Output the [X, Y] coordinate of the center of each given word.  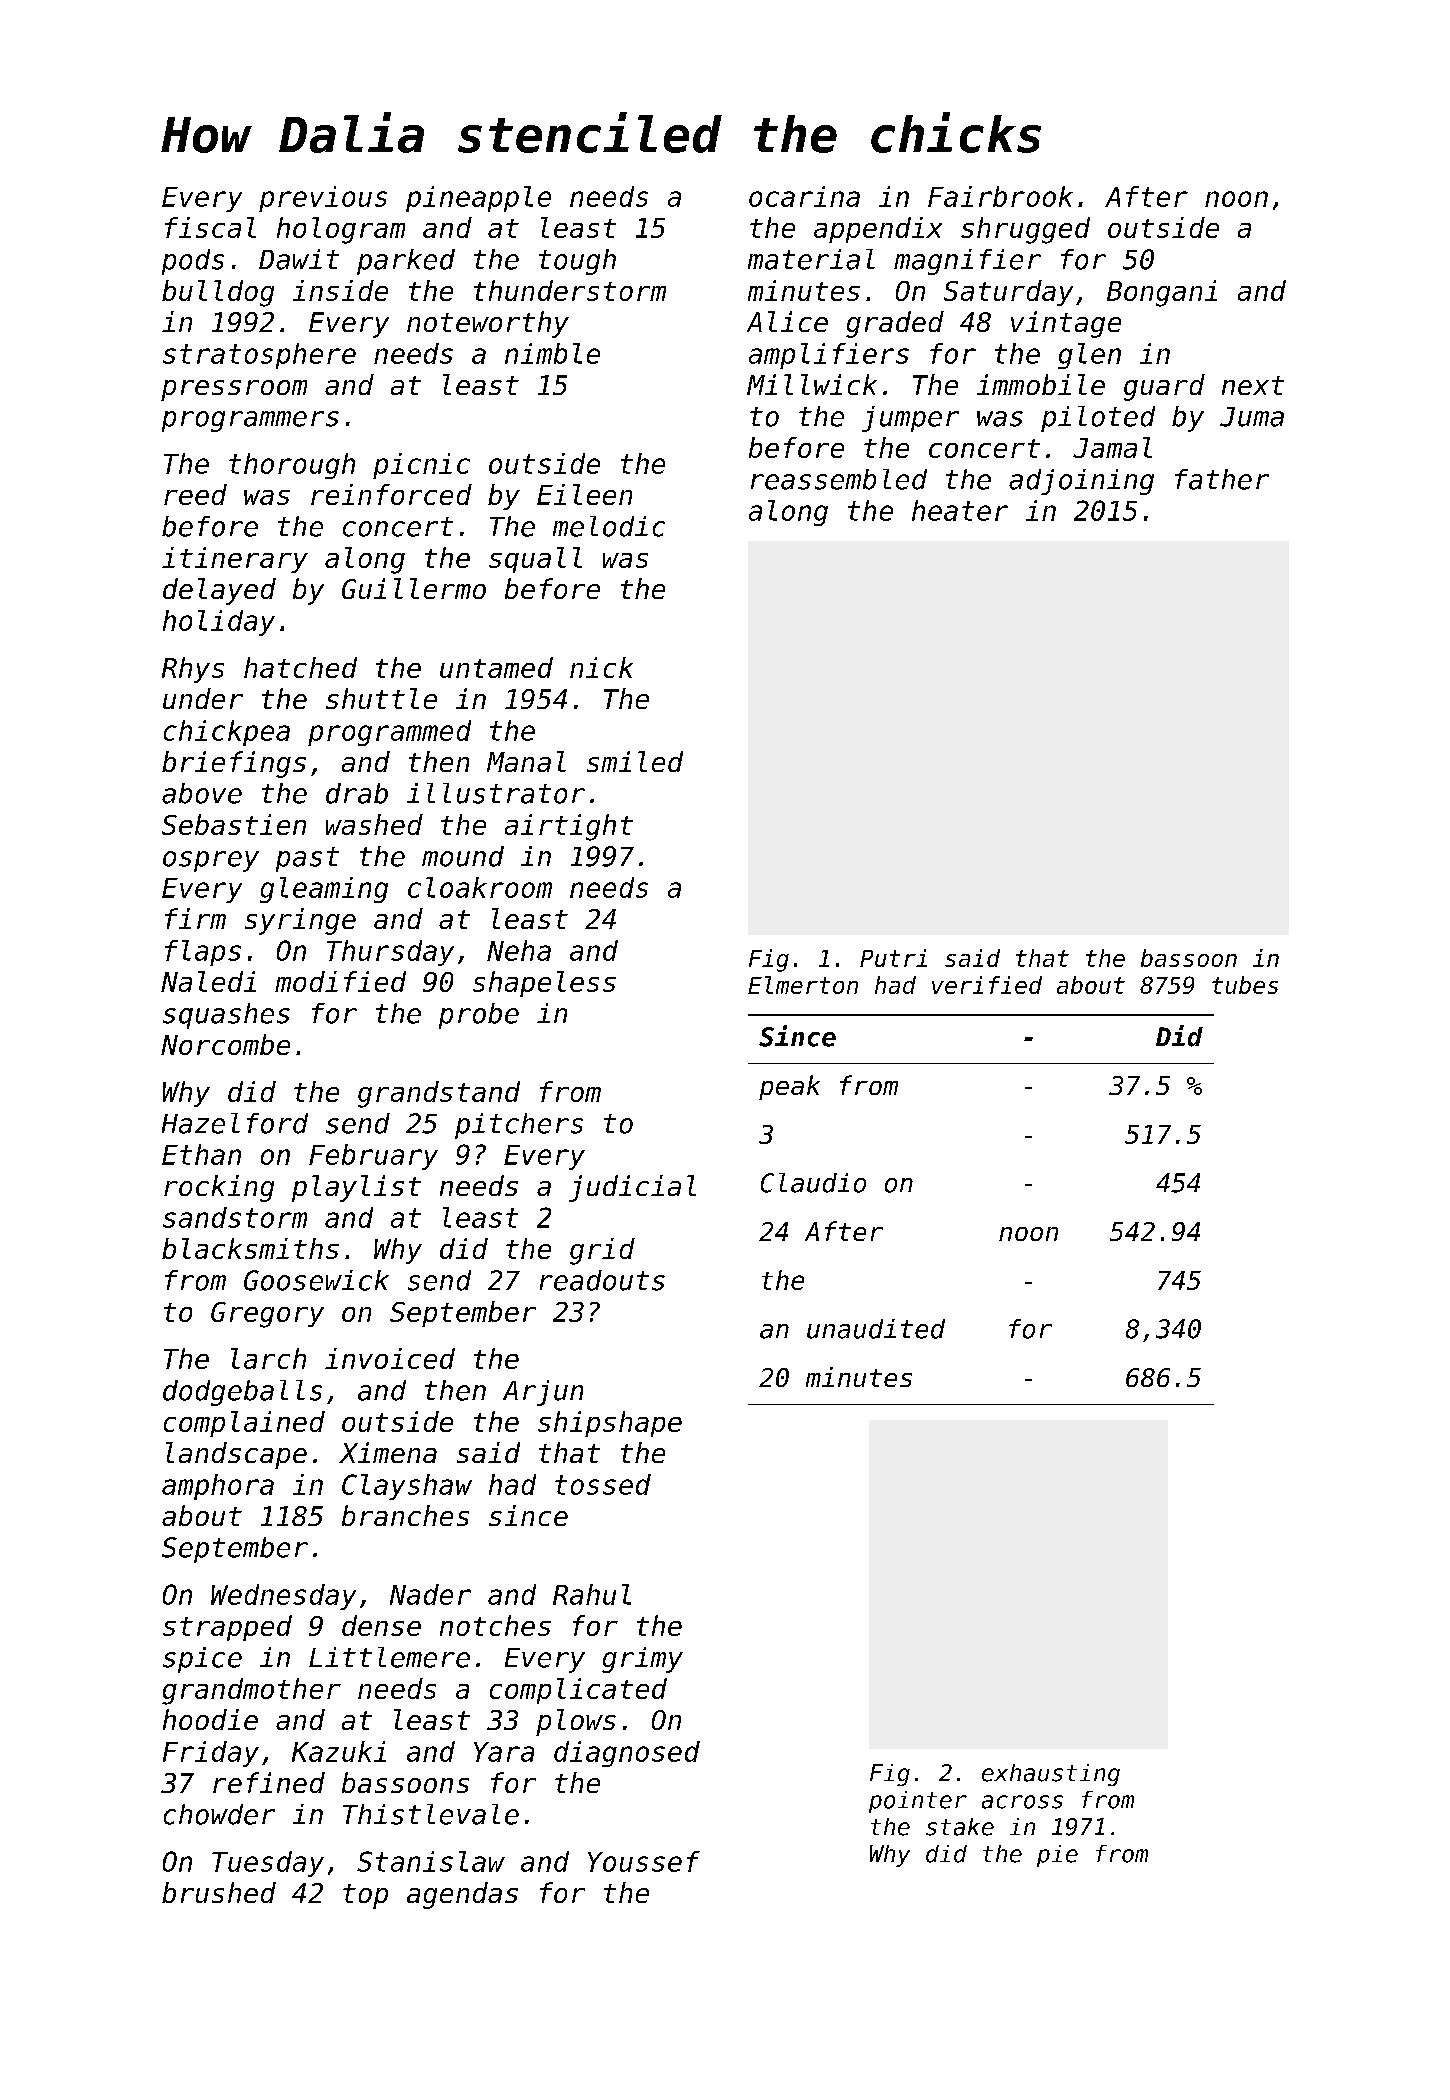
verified [987, 985]
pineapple [478, 199]
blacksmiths [250, 1248]
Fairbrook [1000, 196]
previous [323, 199]
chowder [219, 1814]
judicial [632, 1188]
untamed [496, 667]
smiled [635, 761]
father [1222, 479]
